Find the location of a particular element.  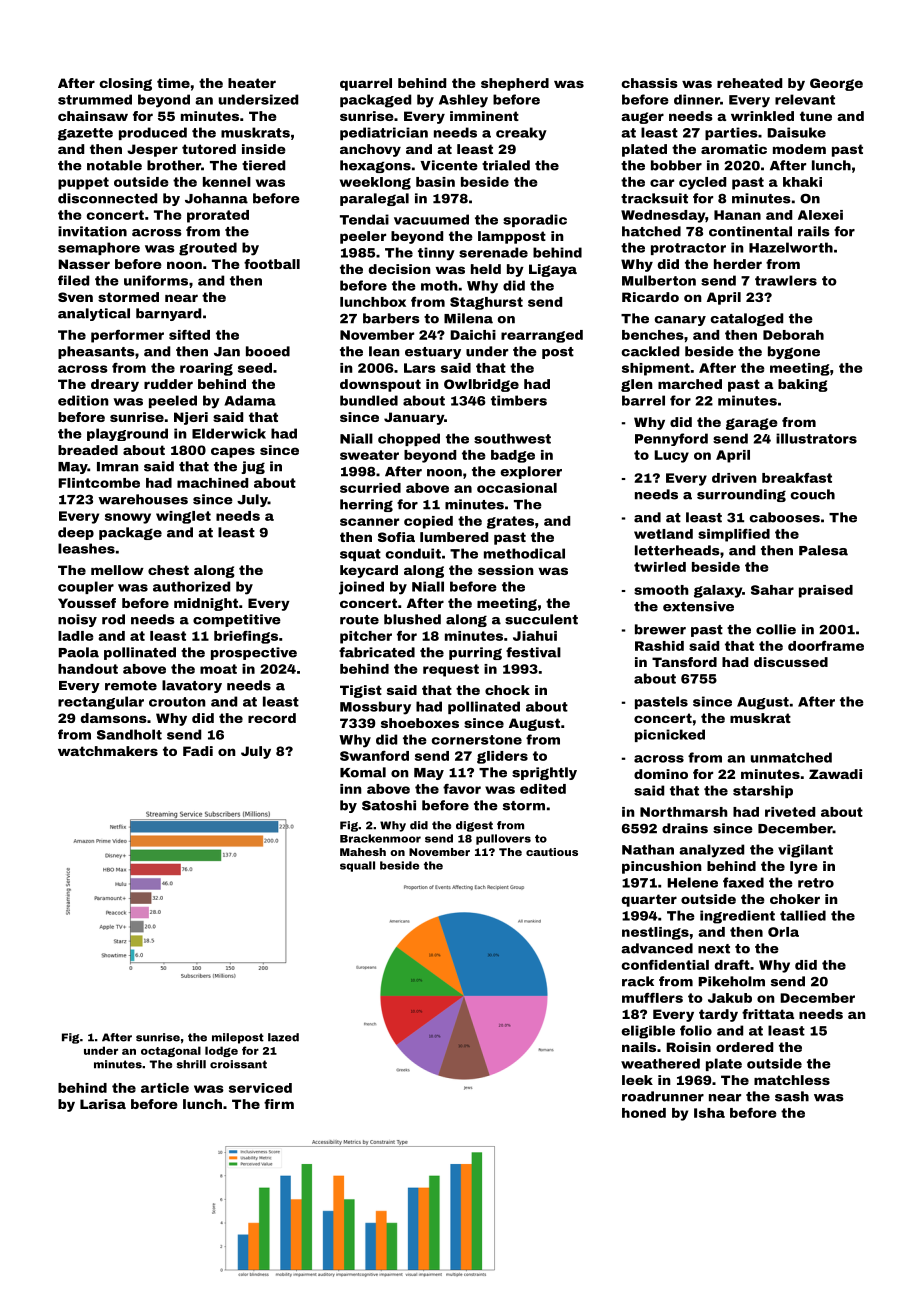

picnicked is located at coordinates (670, 735).
